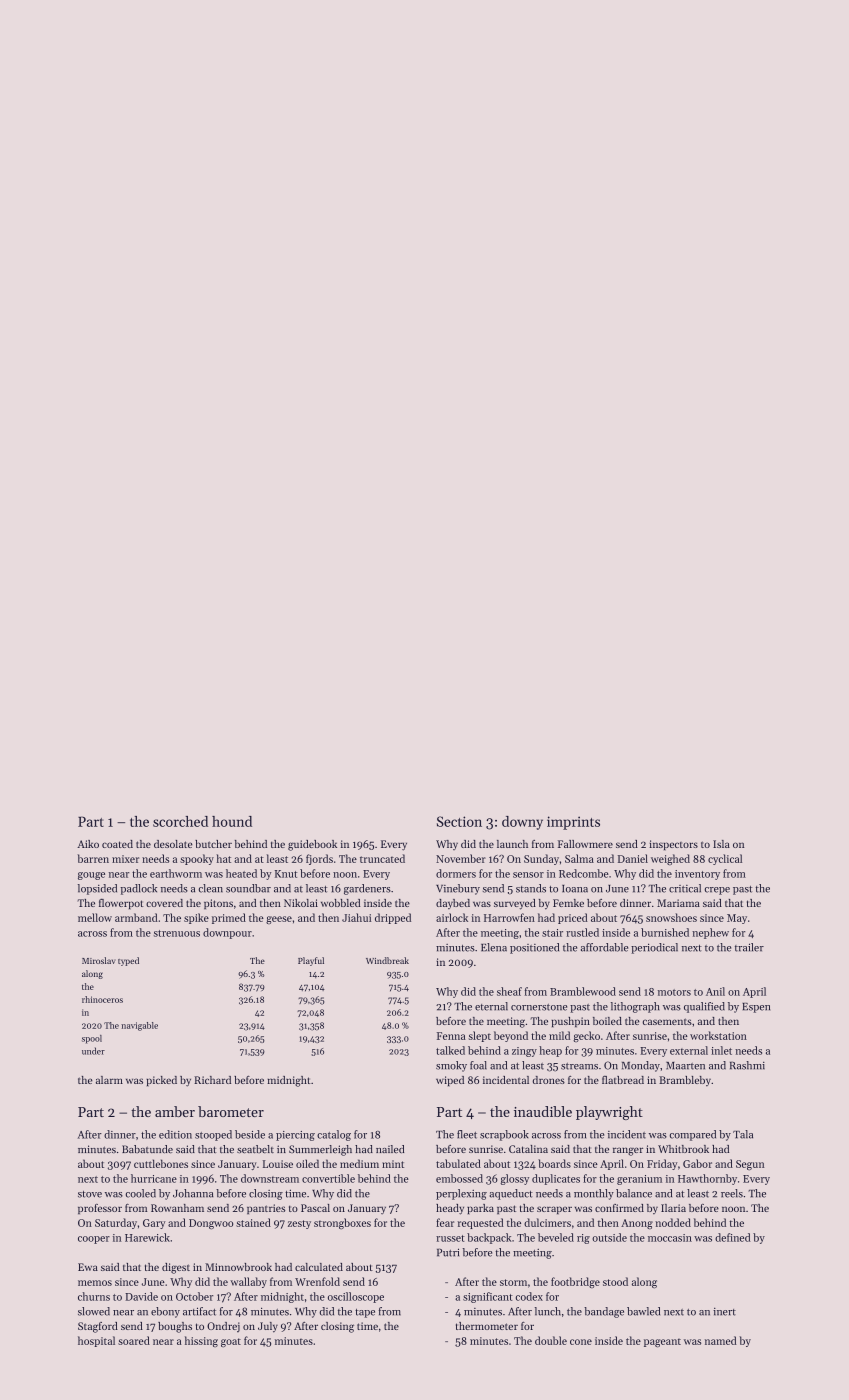 The height and width of the screenshot is (1400, 849). I want to click on Bramblewood, so click(583, 991).
